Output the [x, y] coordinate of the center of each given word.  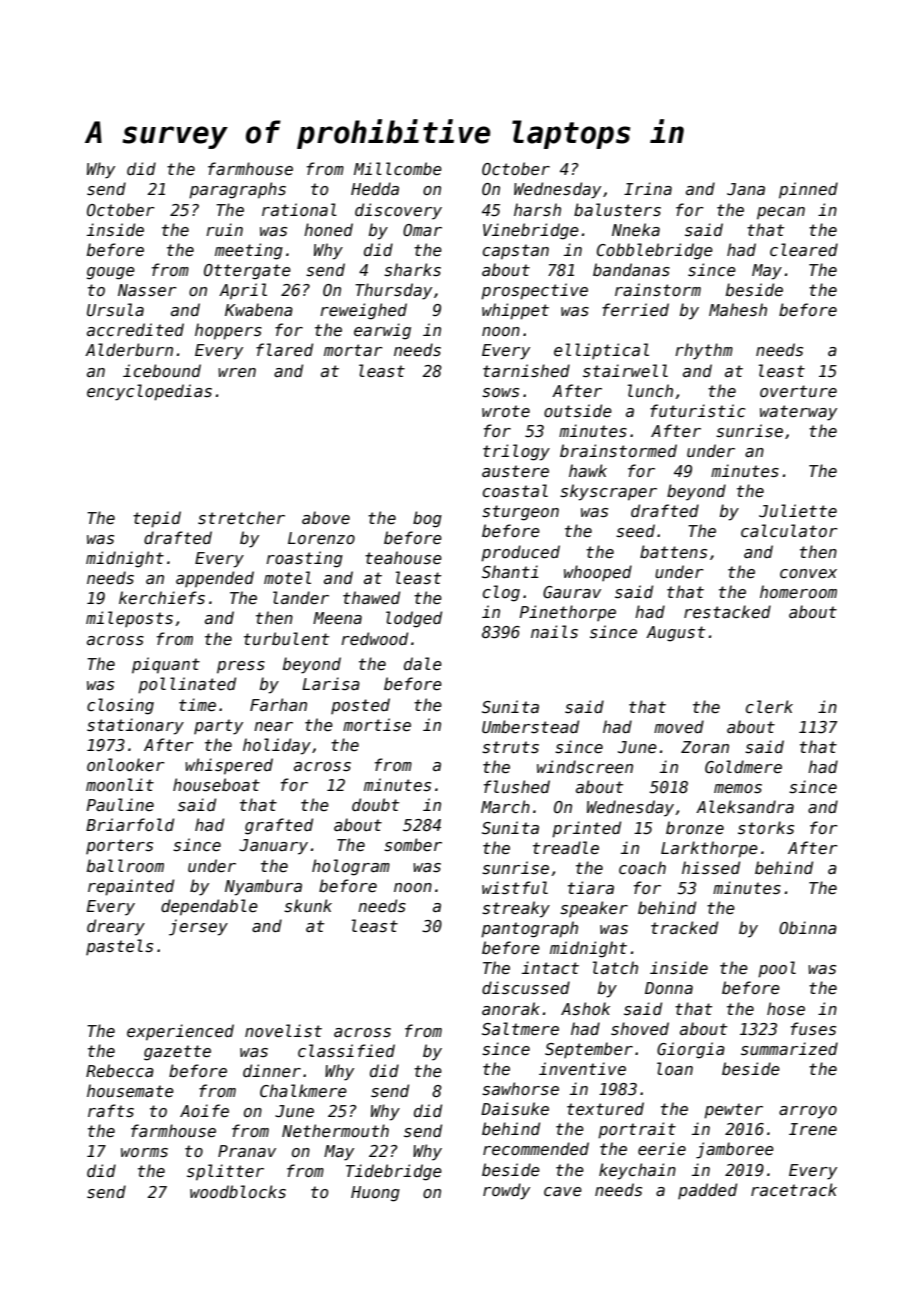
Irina [648, 188]
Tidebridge [394, 1172]
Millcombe [398, 168]
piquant [166, 665]
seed [635, 531]
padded [707, 1191]
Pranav [247, 1151]
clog [501, 593]
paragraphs [237, 190]
